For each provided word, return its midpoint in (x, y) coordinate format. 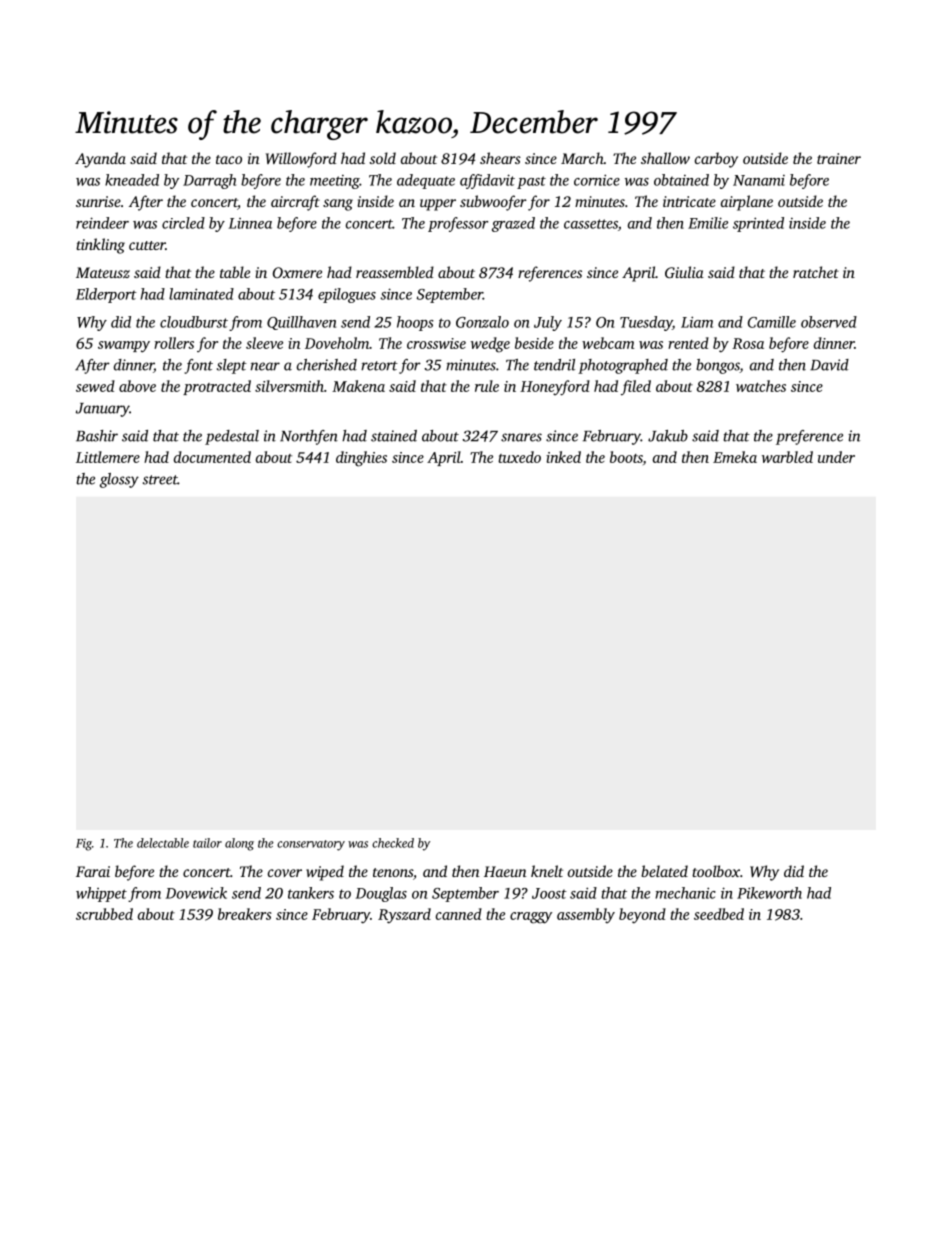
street (160, 480)
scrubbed (104, 914)
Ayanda (100, 160)
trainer (839, 158)
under (836, 457)
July (548, 323)
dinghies (361, 459)
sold (383, 158)
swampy (124, 347)
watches (761, 386)
